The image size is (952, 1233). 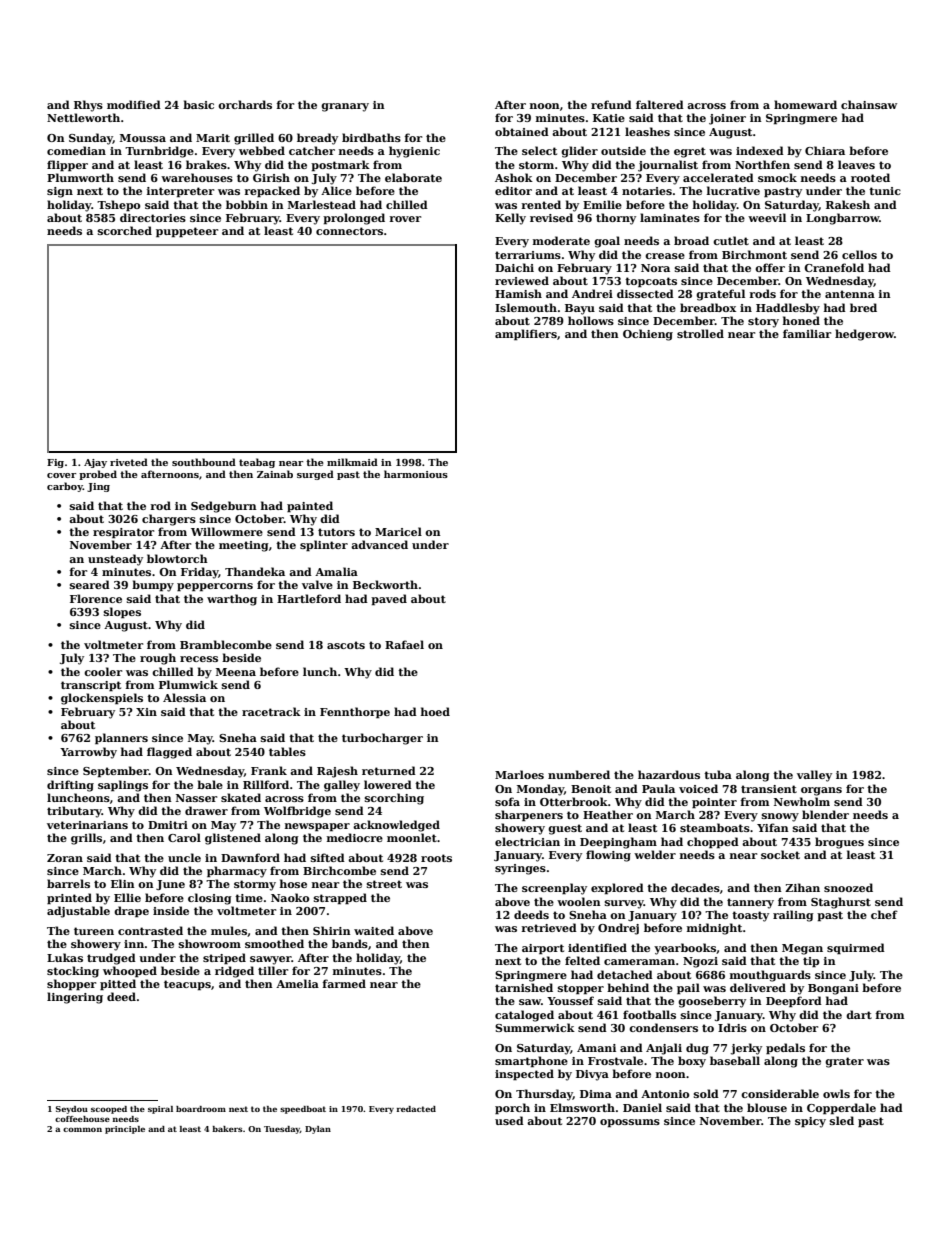 What do you see at coordinates (810, 1122) in the page?
I see `spicy` at bounding box center [810, 1122].
